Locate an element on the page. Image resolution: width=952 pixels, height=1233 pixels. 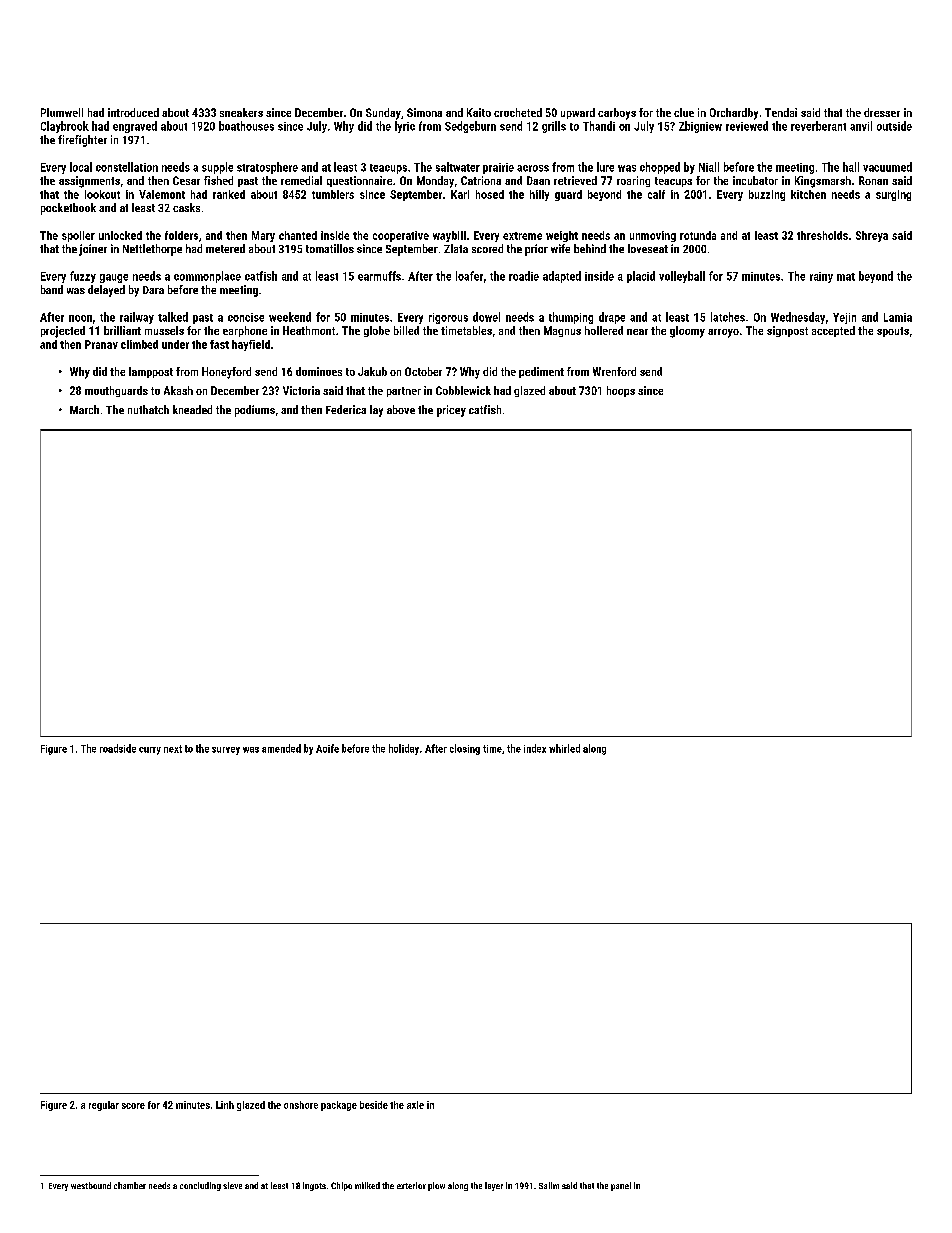
spouts is located at coordinates (893, 332).
